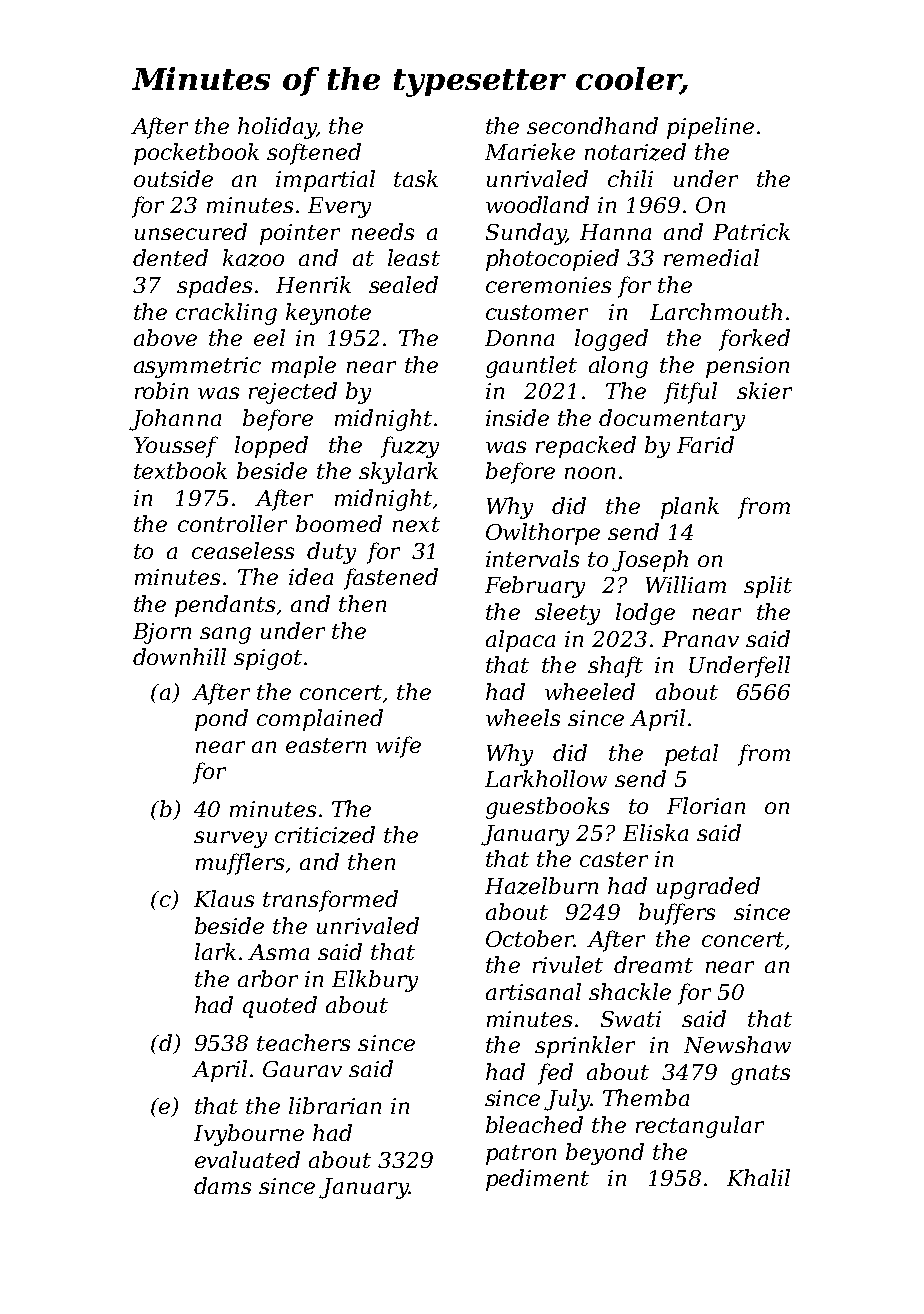  What do you see at coordinates (768, 587) in the page?
I see `split` at bounding box center [768, 587].
